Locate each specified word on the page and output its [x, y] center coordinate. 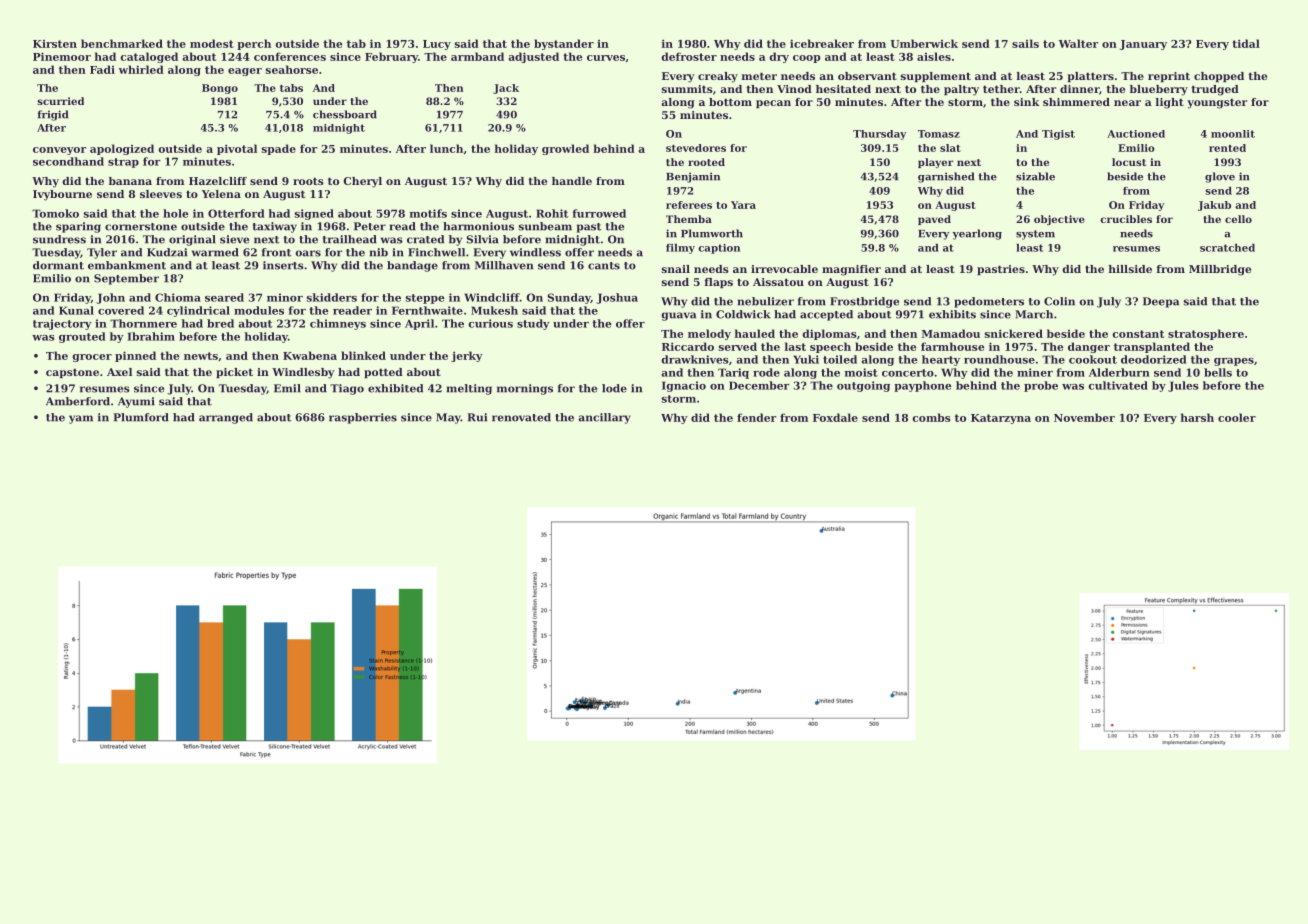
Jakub [1214, 206]
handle [572, 181]
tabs [291, 88]
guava [678, 316]
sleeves [161, 194]
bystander [564, 44]
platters [1090, 77]
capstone [72, 373]
